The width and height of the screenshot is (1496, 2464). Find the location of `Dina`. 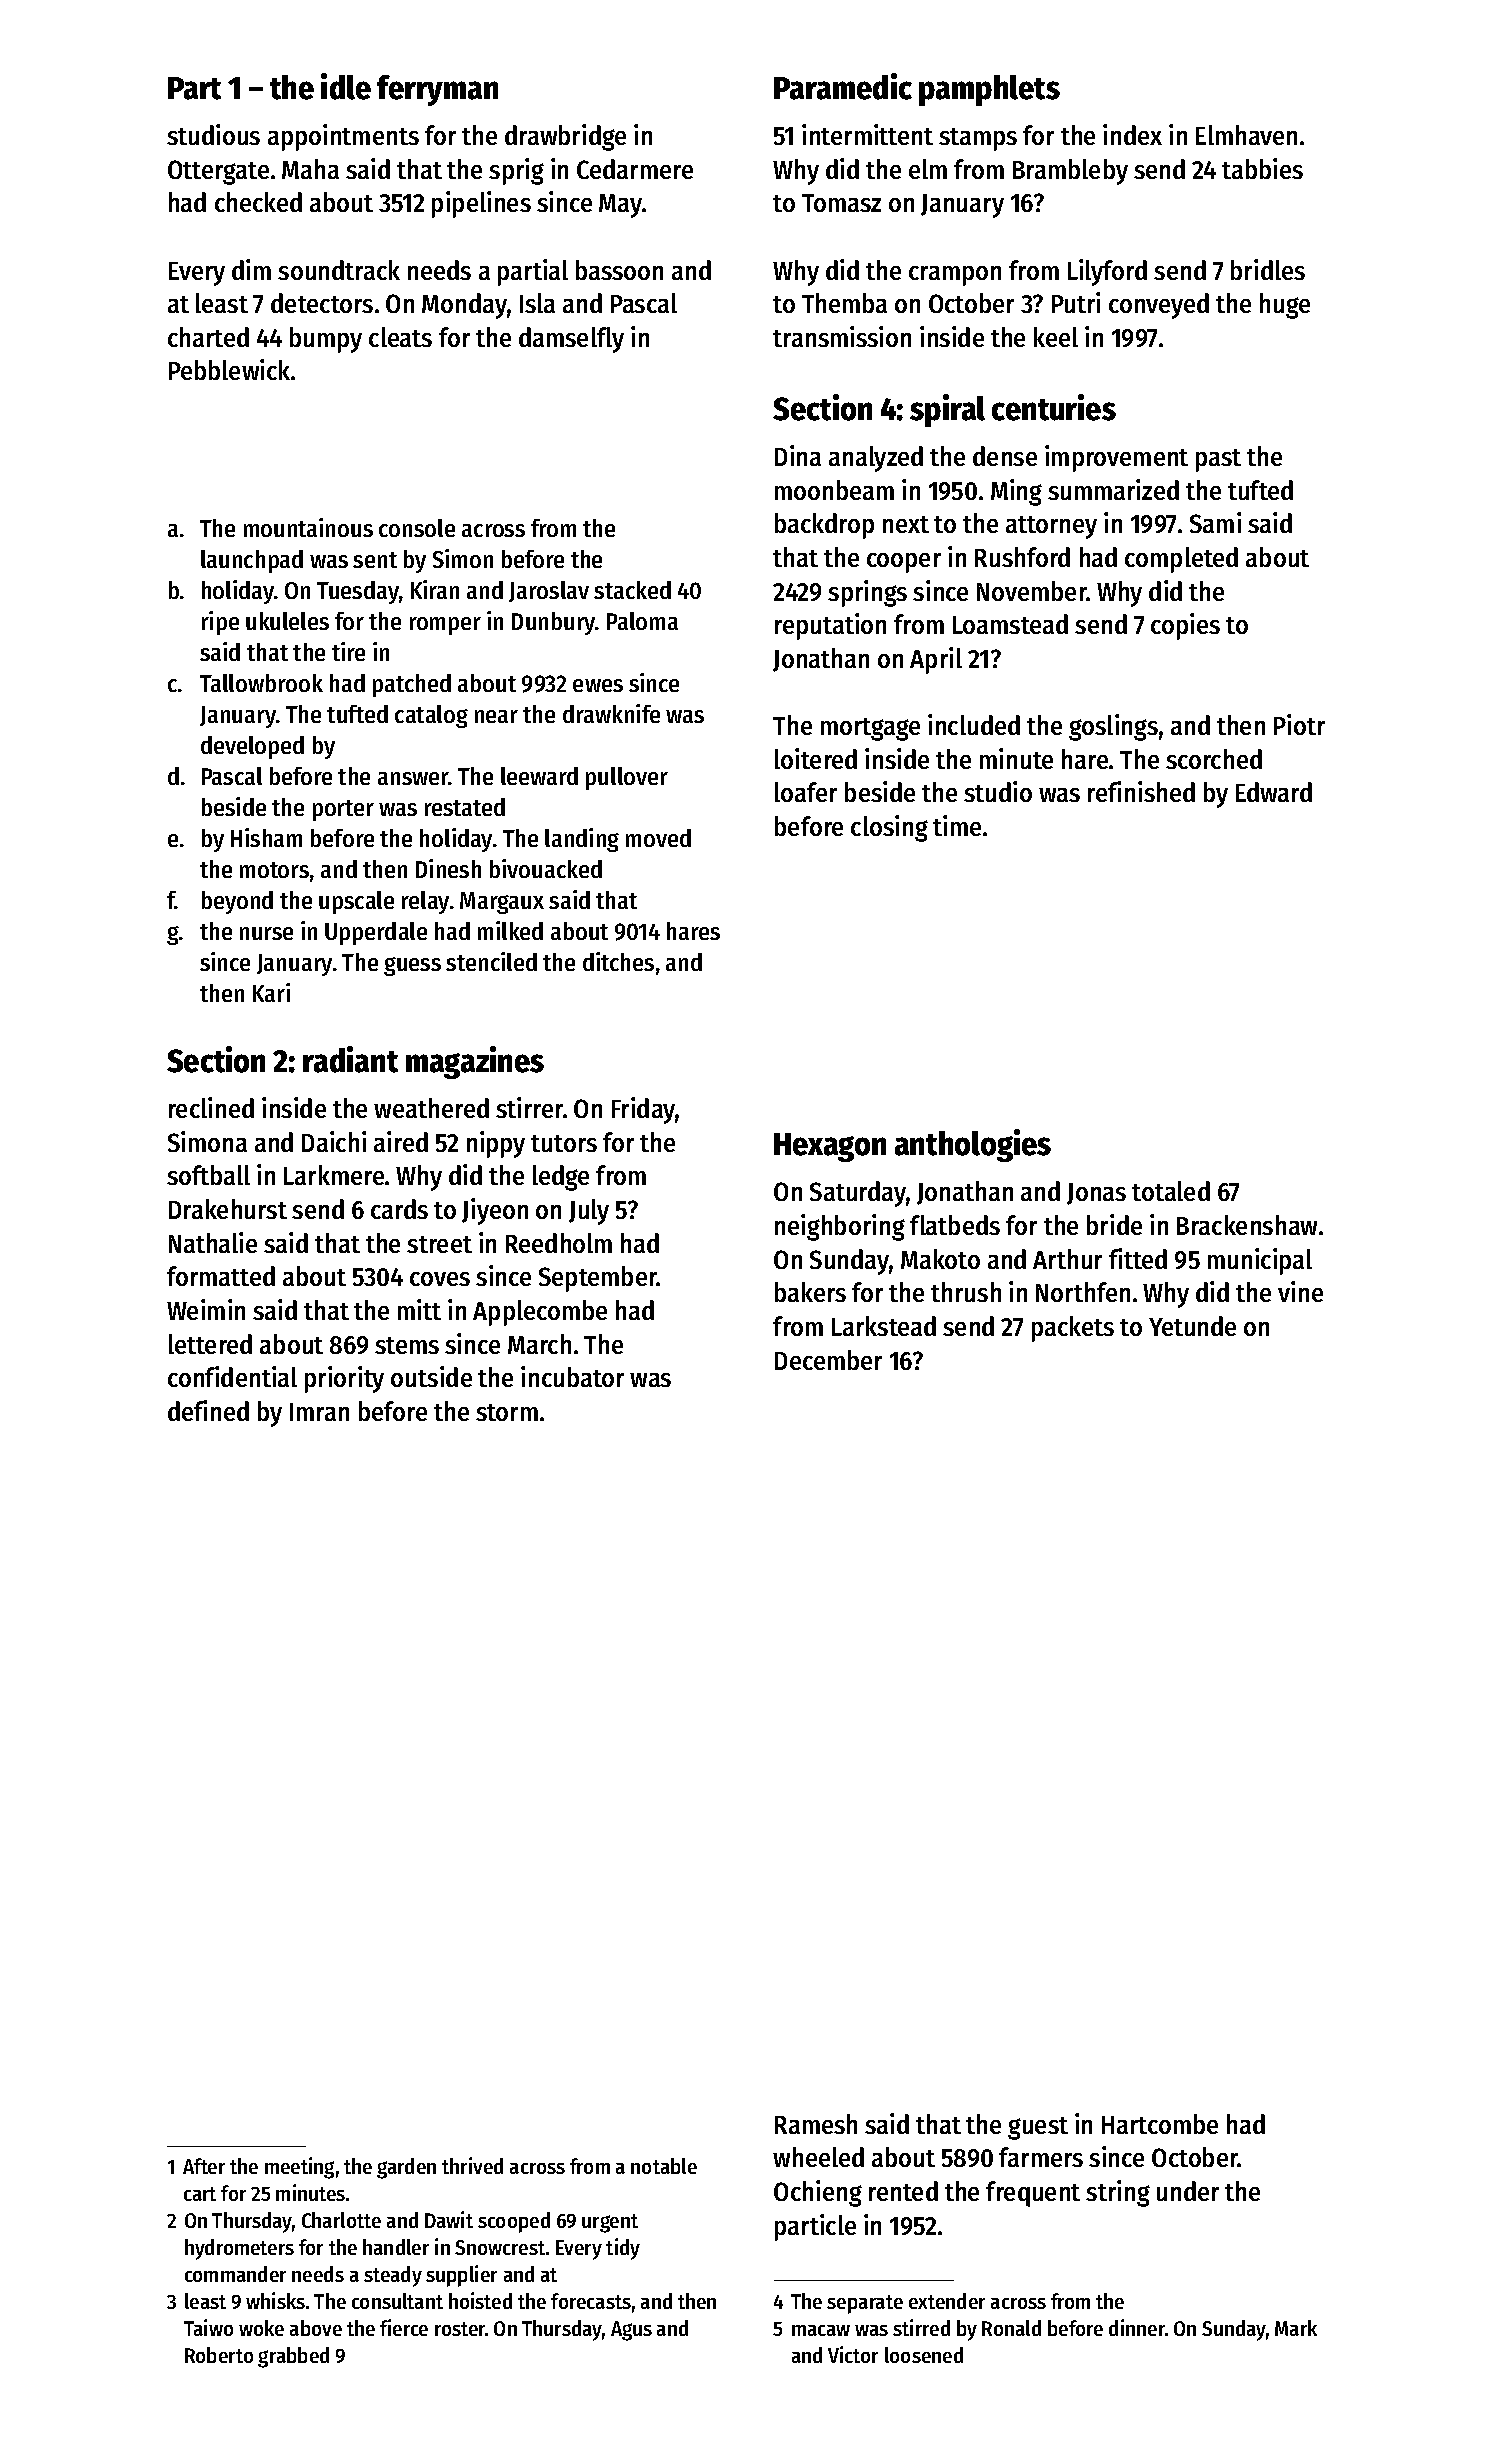

Dina is located at coordinates (798, 455).
